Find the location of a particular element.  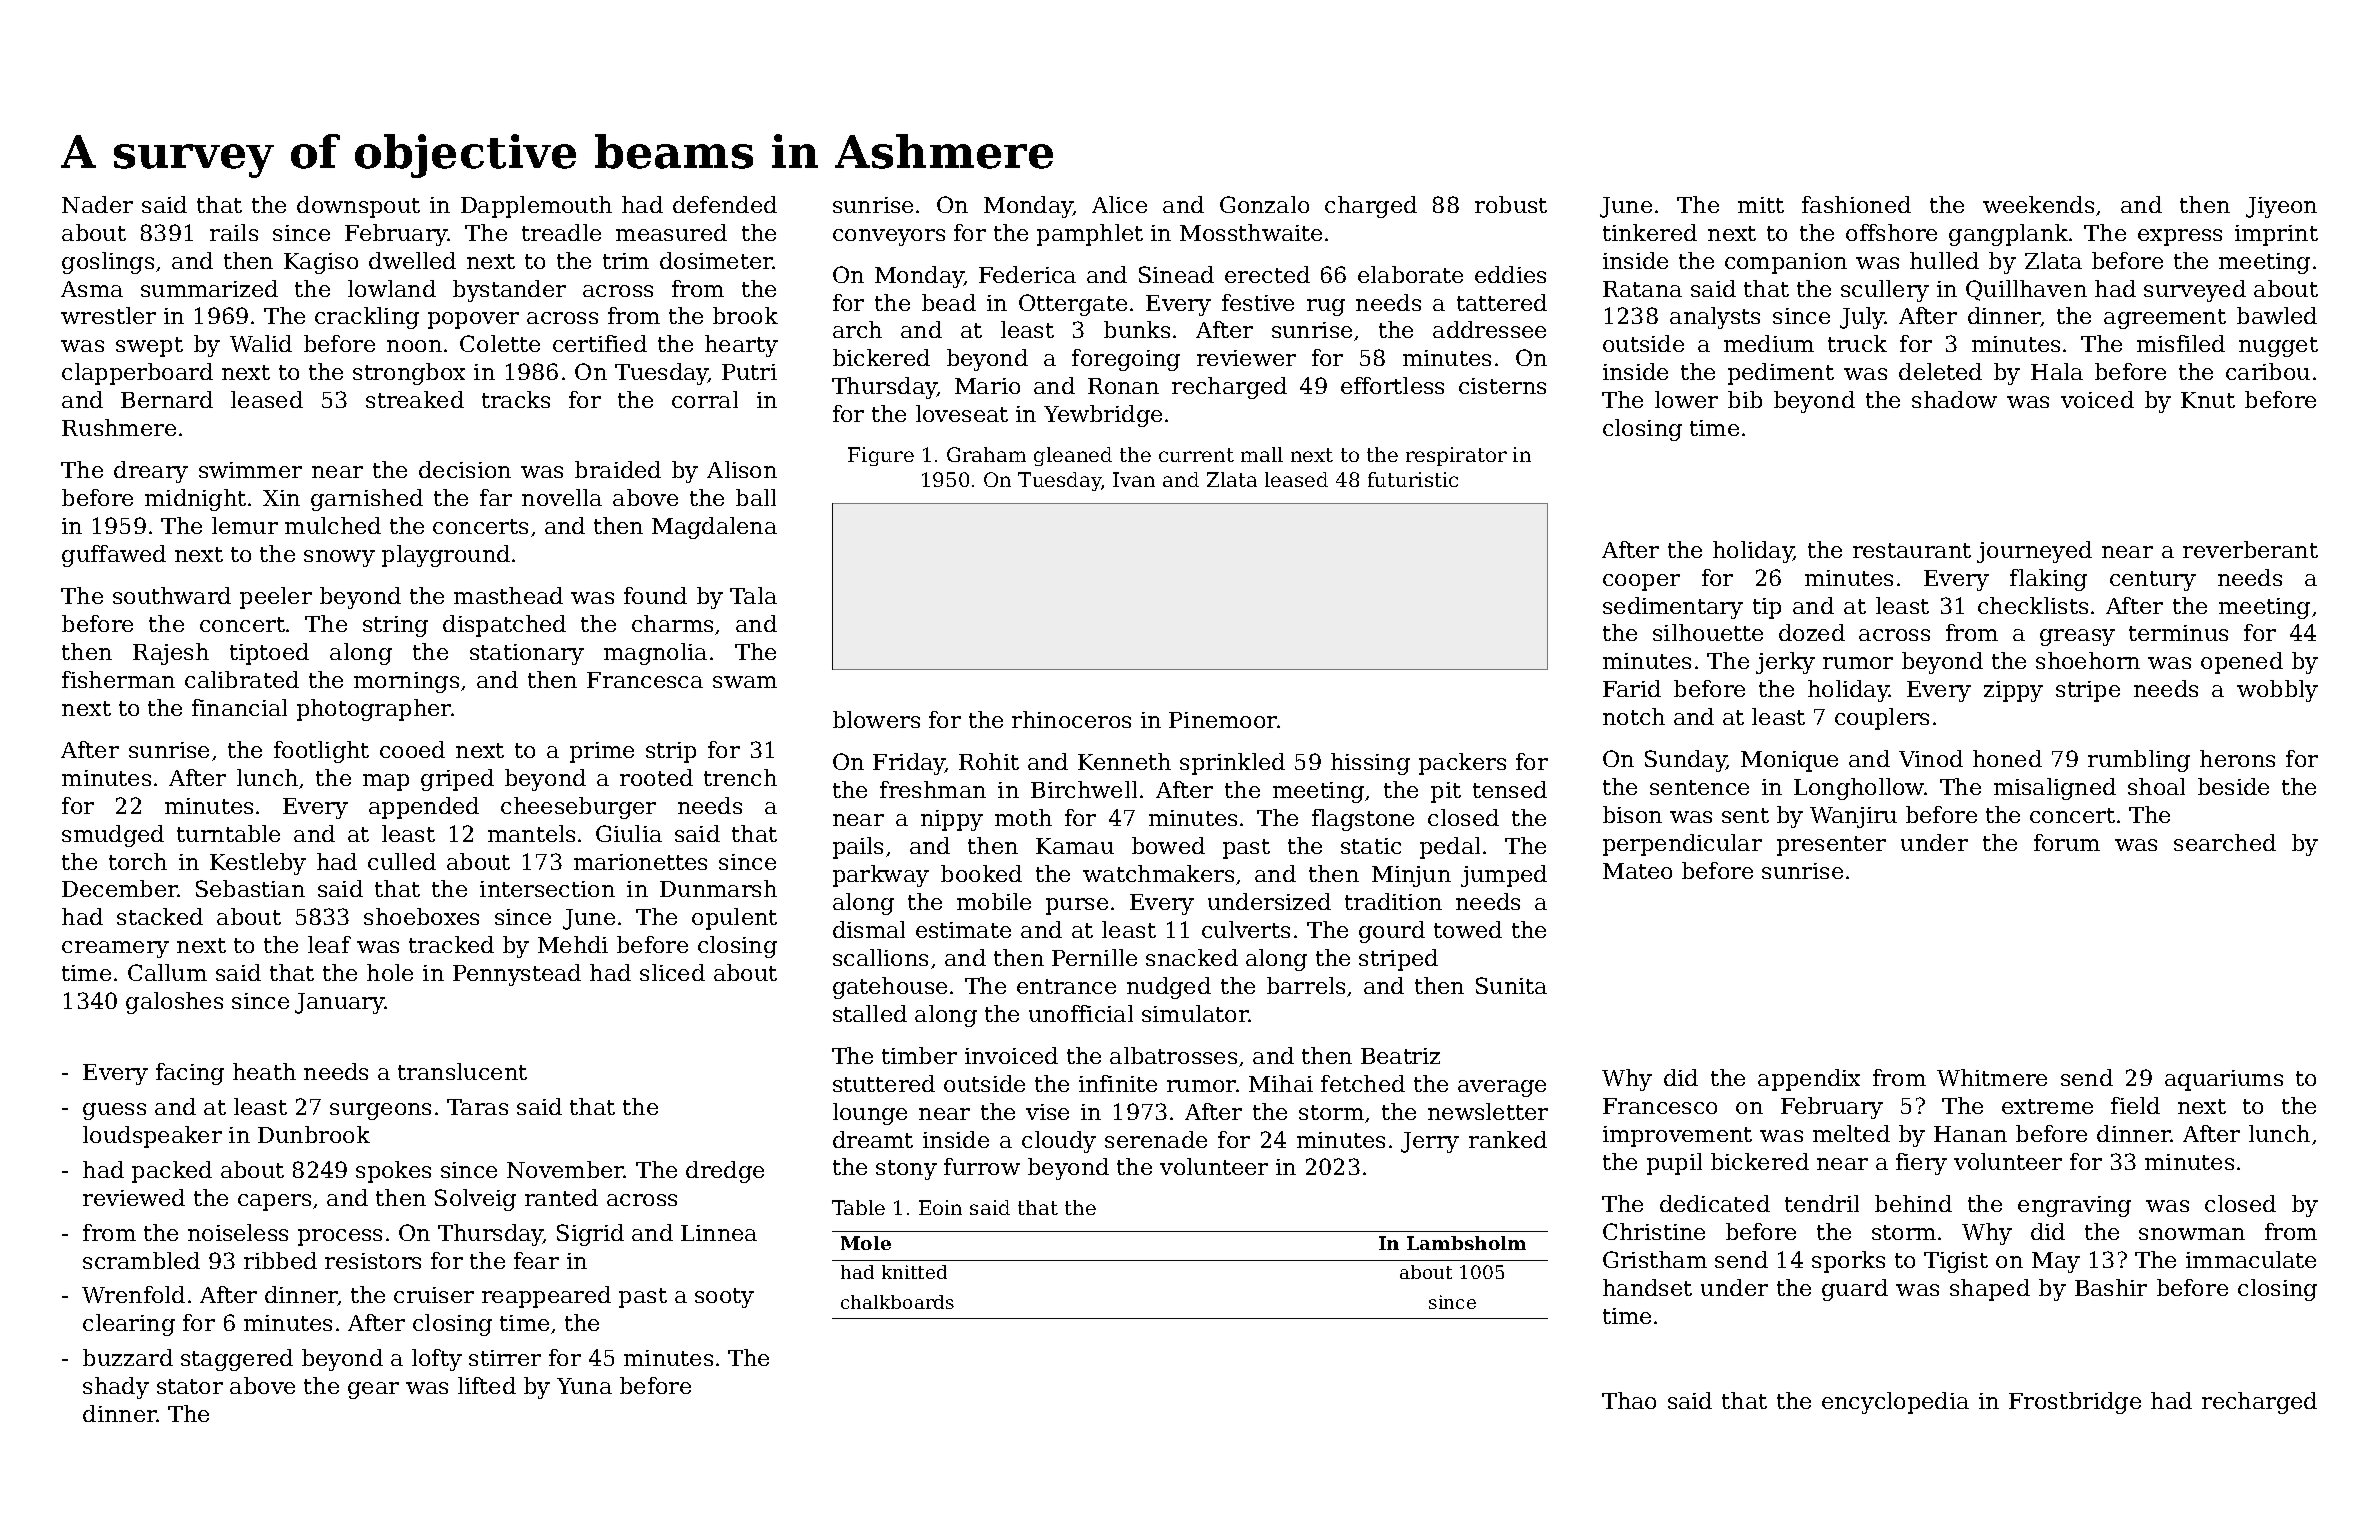

Quillhaven is located at coordinates (2026, 290).
